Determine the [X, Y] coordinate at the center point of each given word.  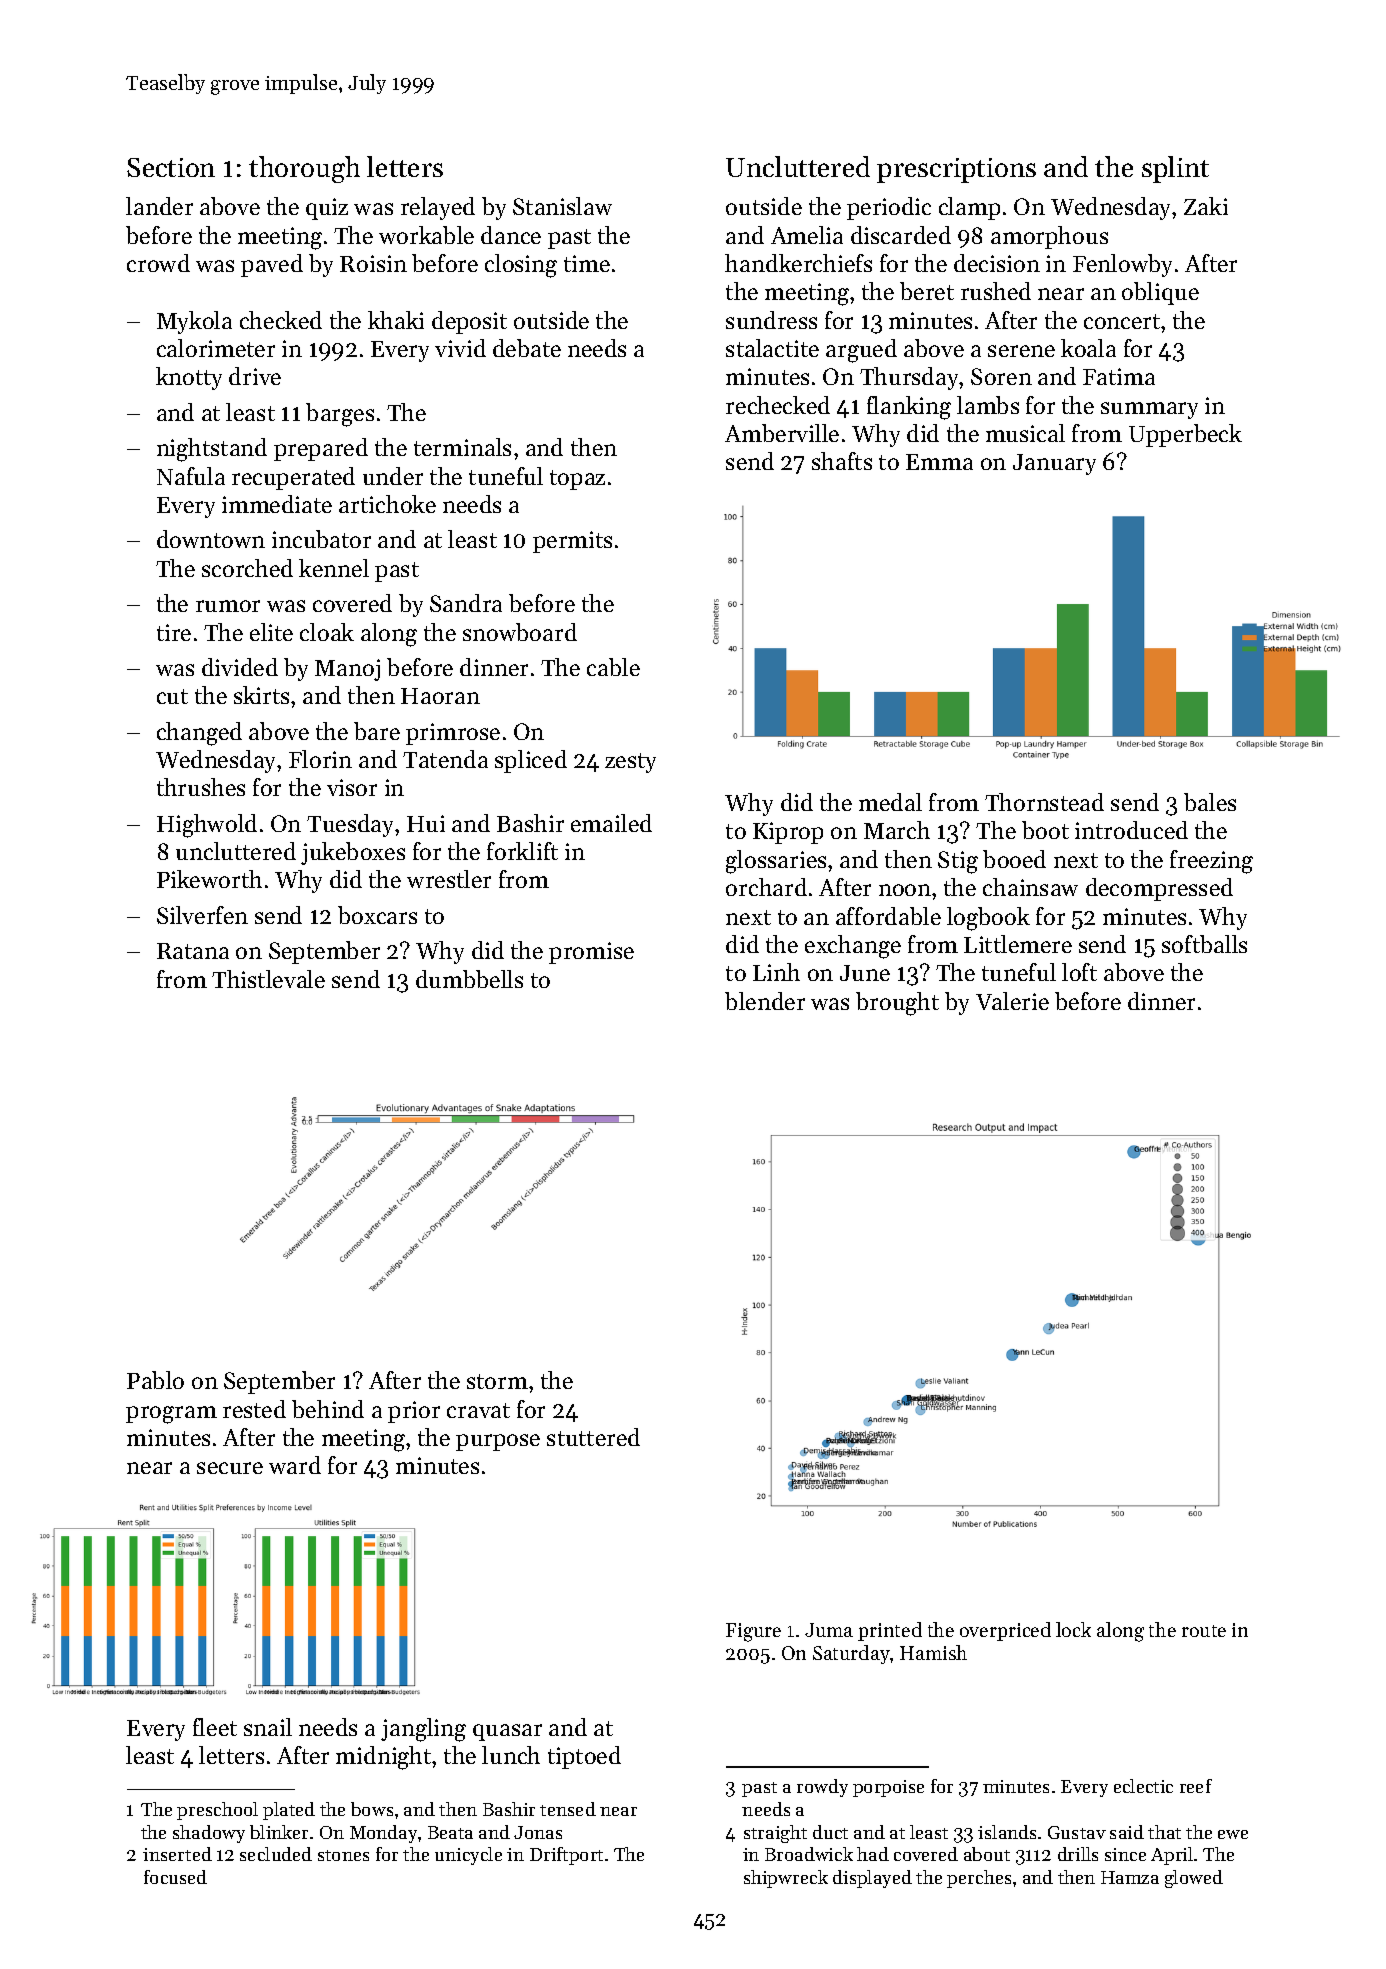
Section [171, 167]
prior [414, 1412]
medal [890, 802]
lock [1073, 1629]
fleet [215, 1727]
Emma [939, 462]
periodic [889, 208]
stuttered [593, 1437]
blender [765, 1001]
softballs [1204, 944]
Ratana [193, 951]
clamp [969, 208]
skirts [261, 695]
